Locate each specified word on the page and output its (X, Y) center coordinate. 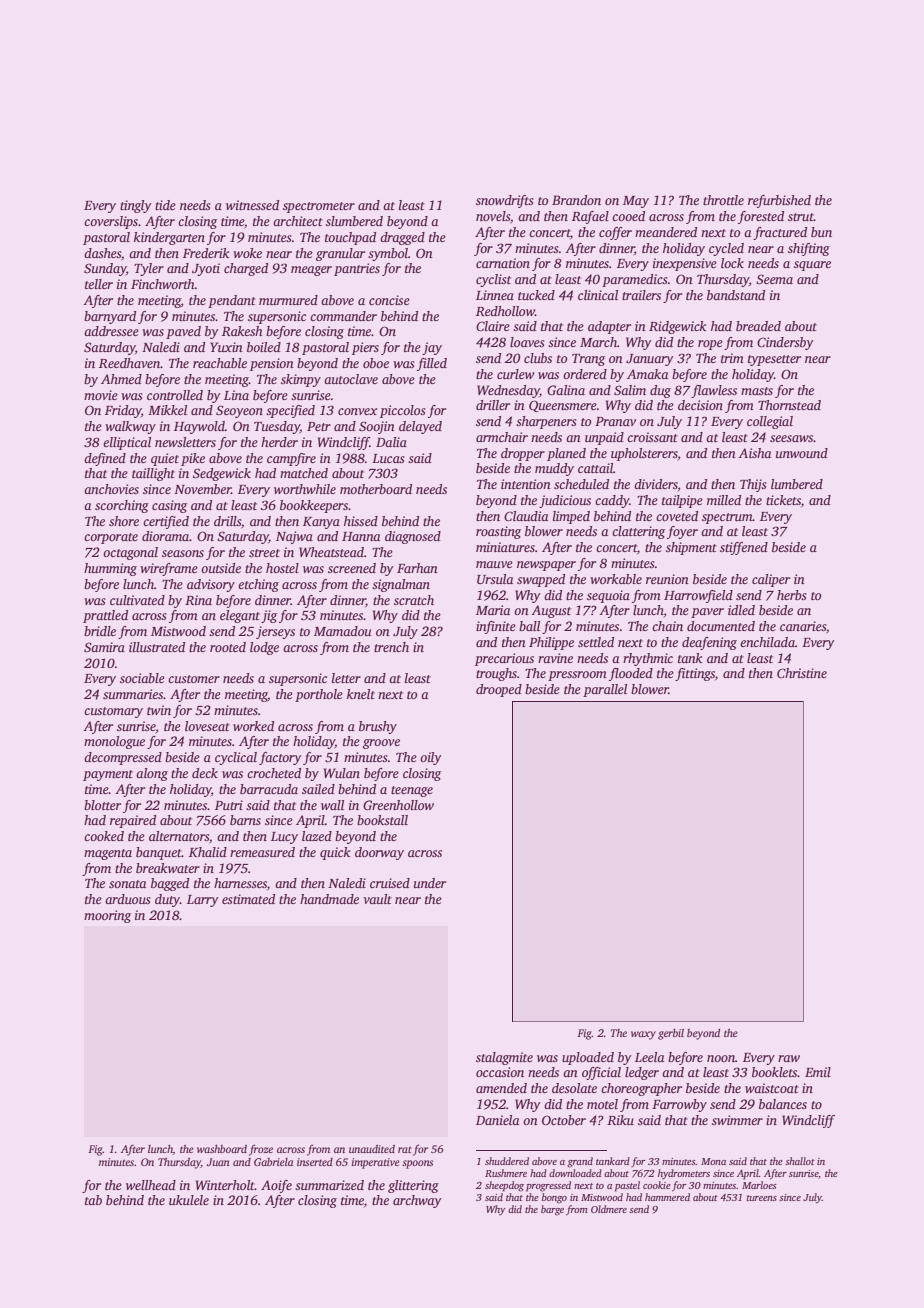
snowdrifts (504, 201)
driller (493, 405)
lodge (264, 648)
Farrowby (679, 1105)
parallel (605, 690)
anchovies (111, 489)
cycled (726, 249)
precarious (504, 659)
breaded (758, 326)
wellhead (151, 1185)
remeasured (262, 852)
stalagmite (504, 1058)
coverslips (111, 222)
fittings (695, 674)
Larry (203, 901)
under (430, 883)
